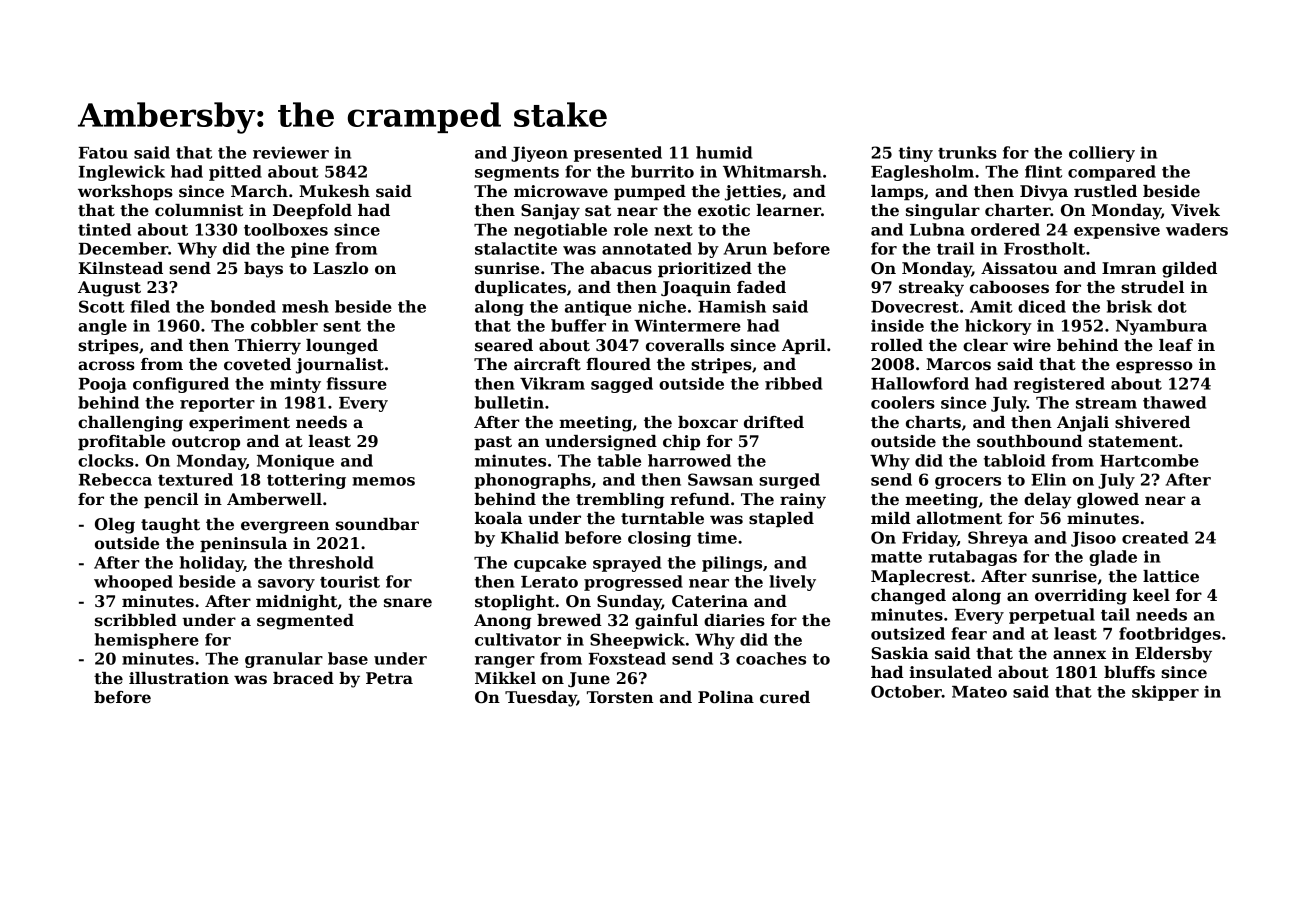 The image size is (1308, 924). Describe the element at coordinates (136, 620) in the screenshot. I see `scribbled` at that location.
